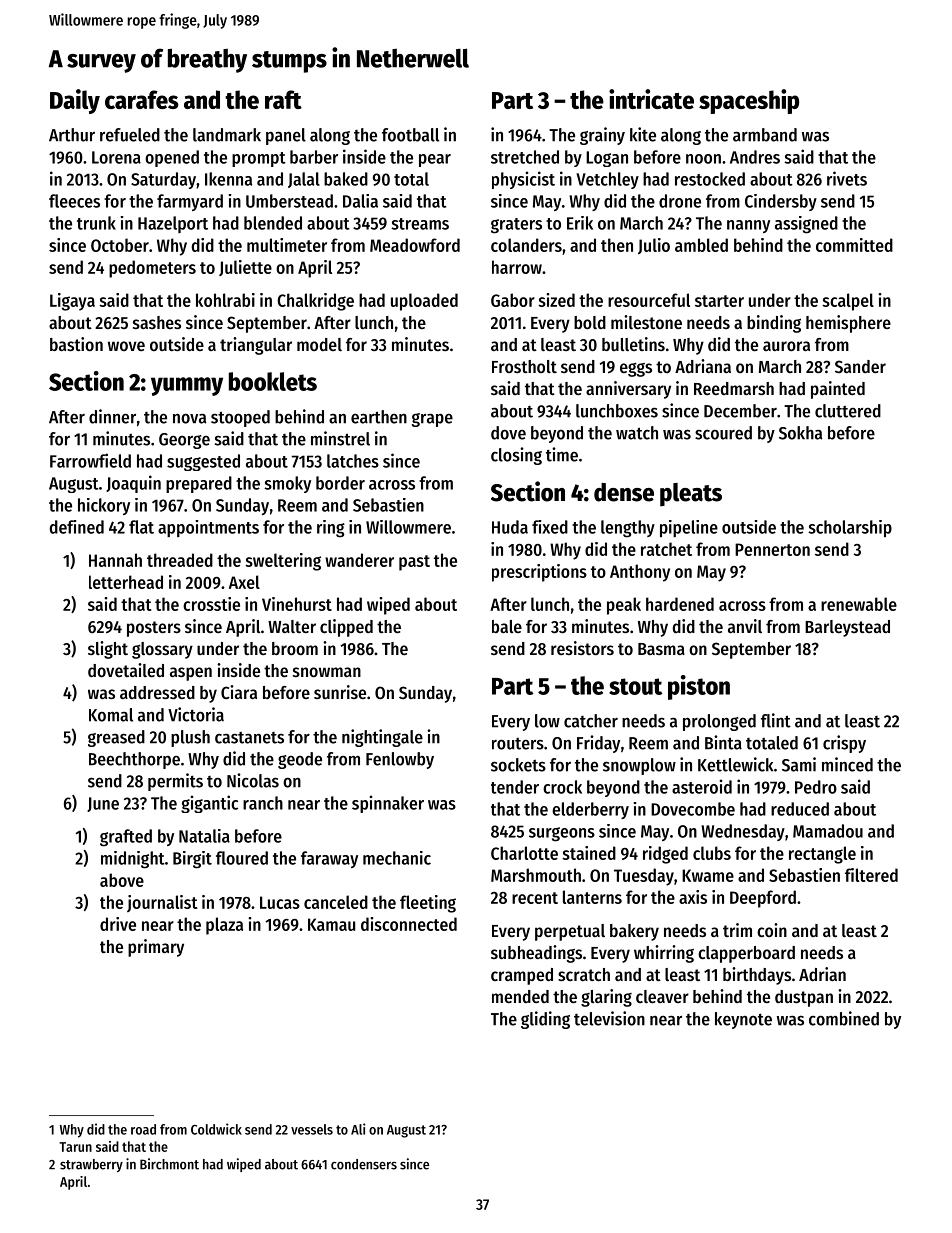  Describe the element at coordinates (749, 101) in the document. I see `spaceship` at that location.
